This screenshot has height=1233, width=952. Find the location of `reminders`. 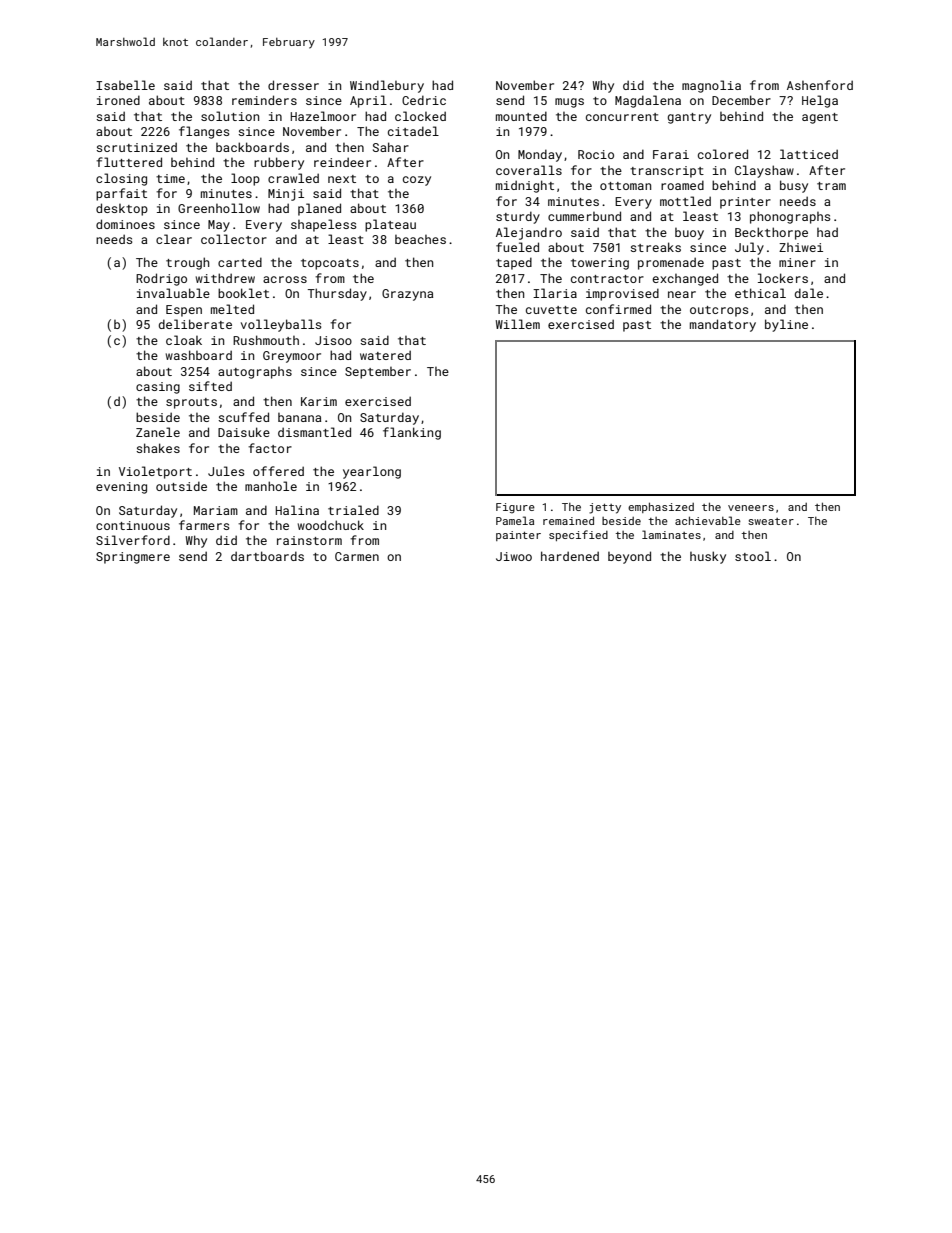

reminders is located at coordinates (264, 100).
